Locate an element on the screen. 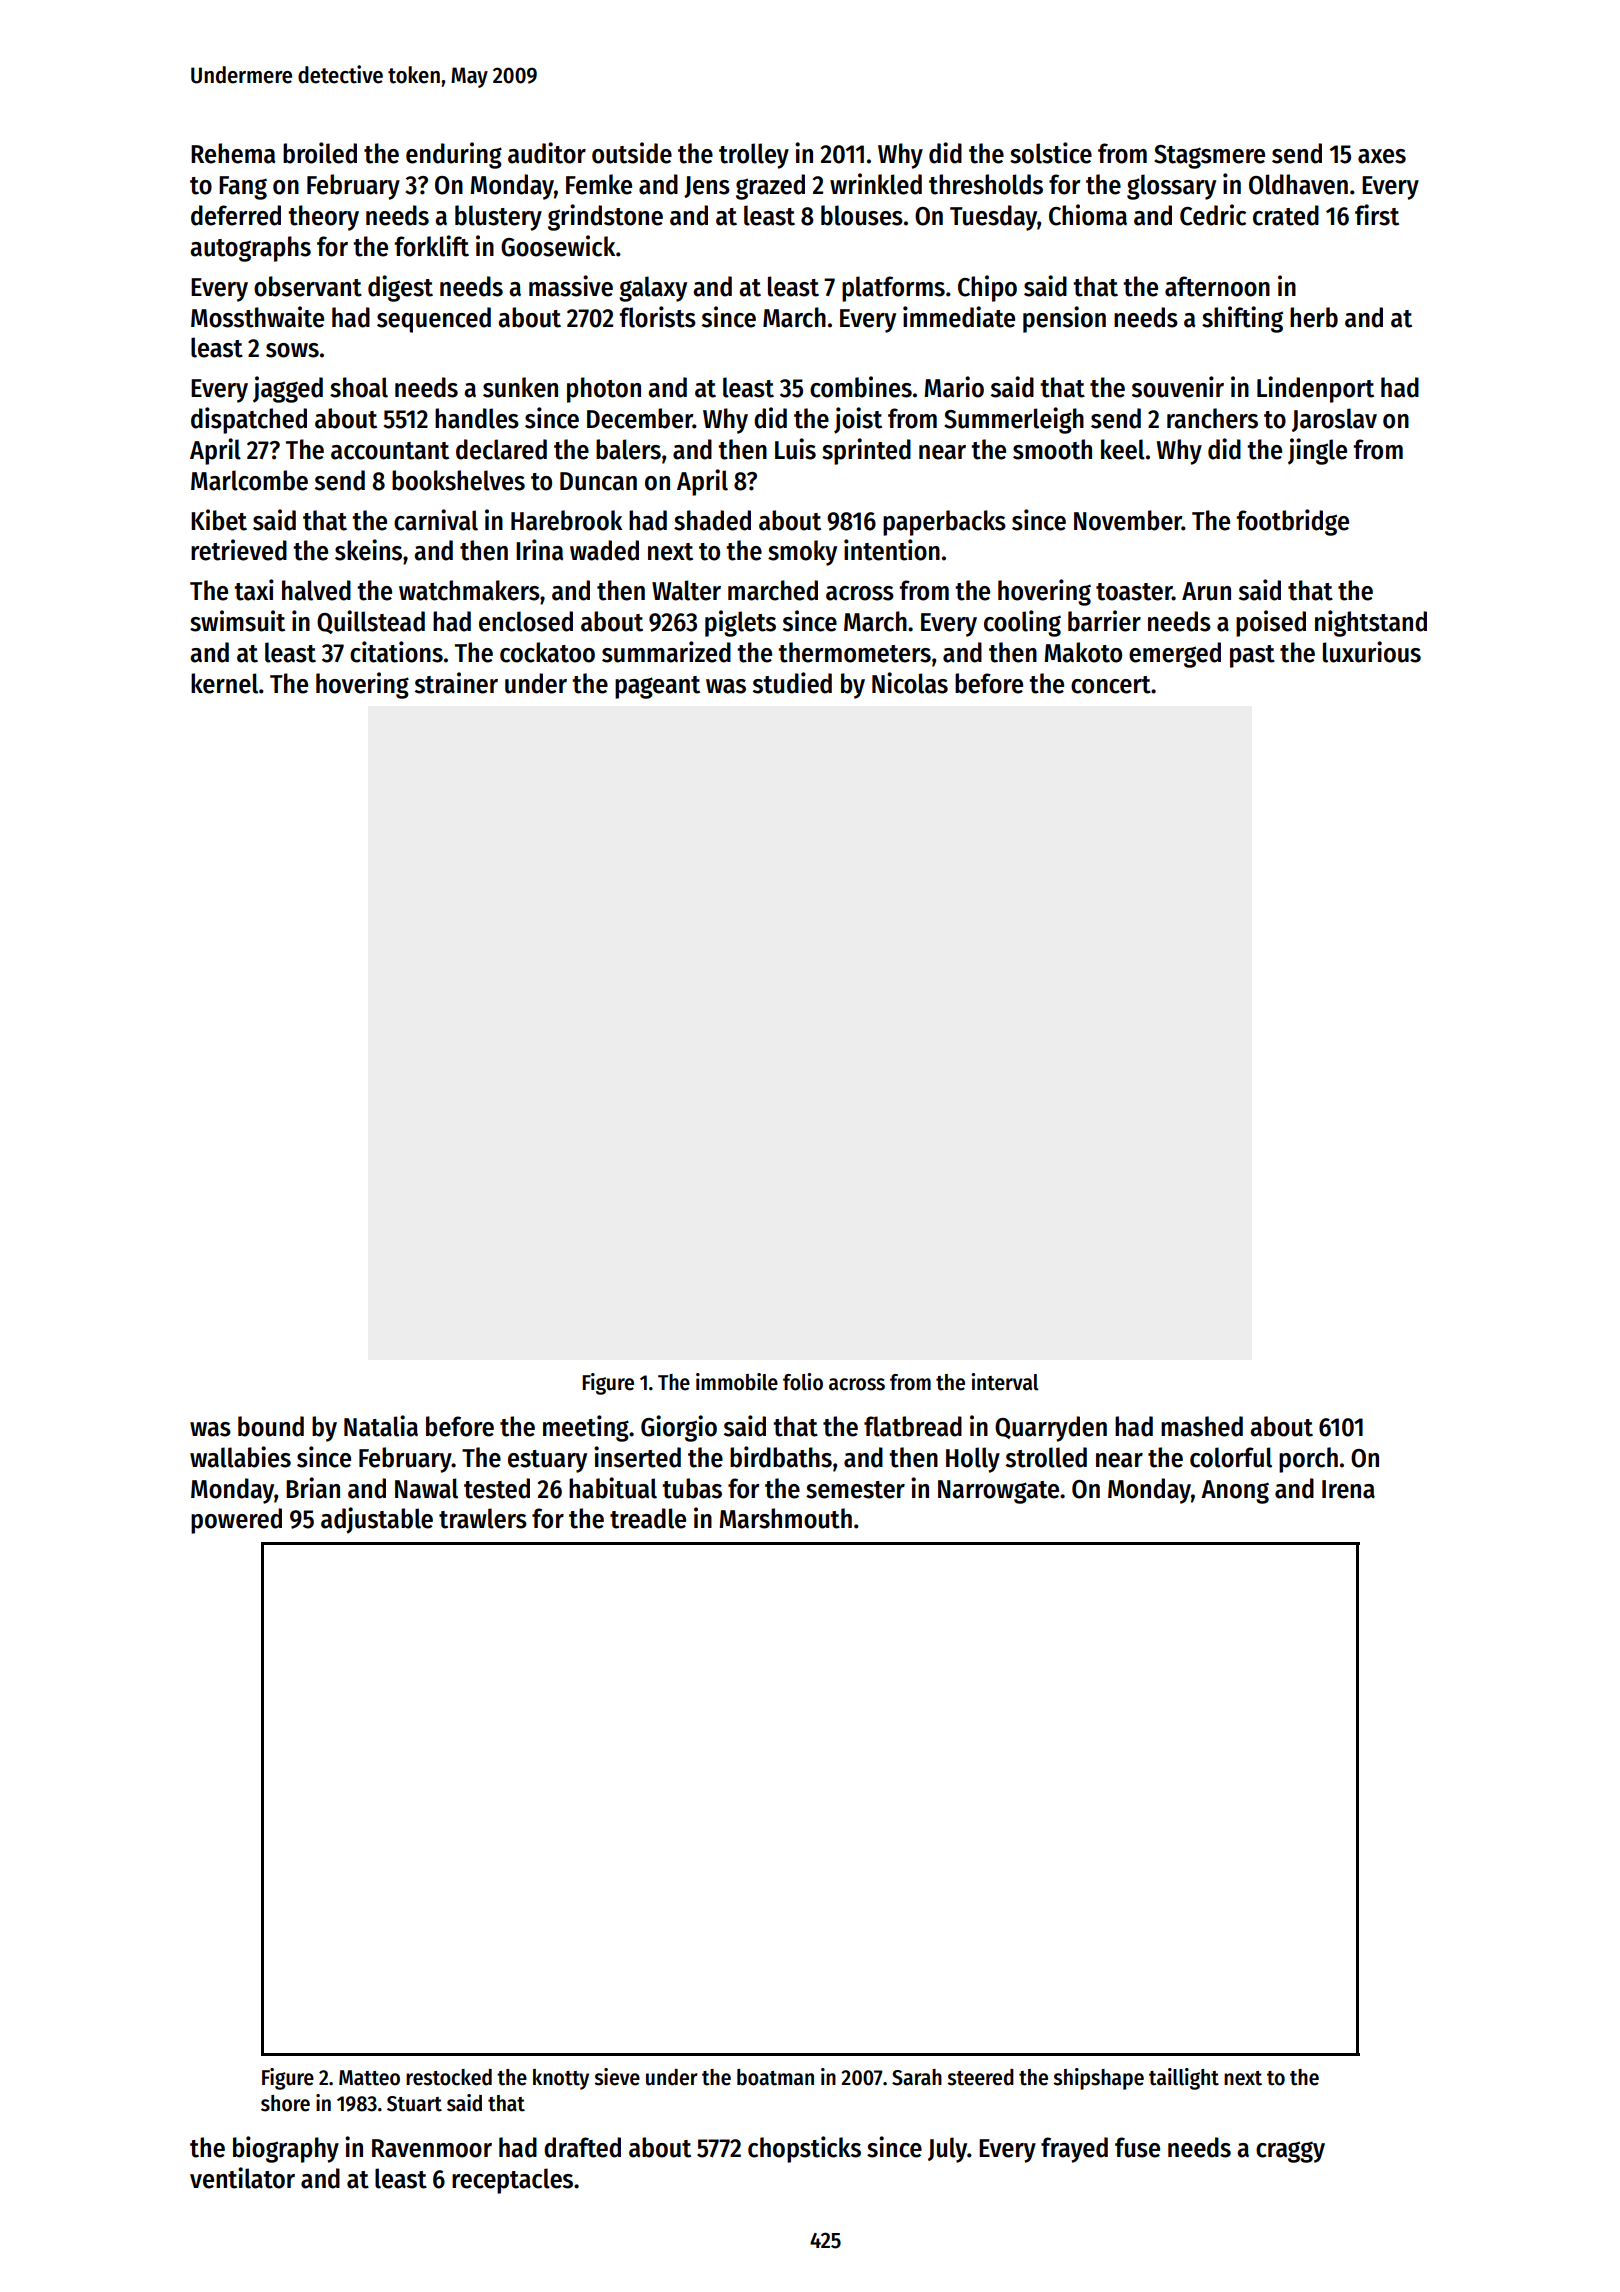 This screenshot has height=2292, width=1620. receptacles is located at coordinates (512, 2181).
